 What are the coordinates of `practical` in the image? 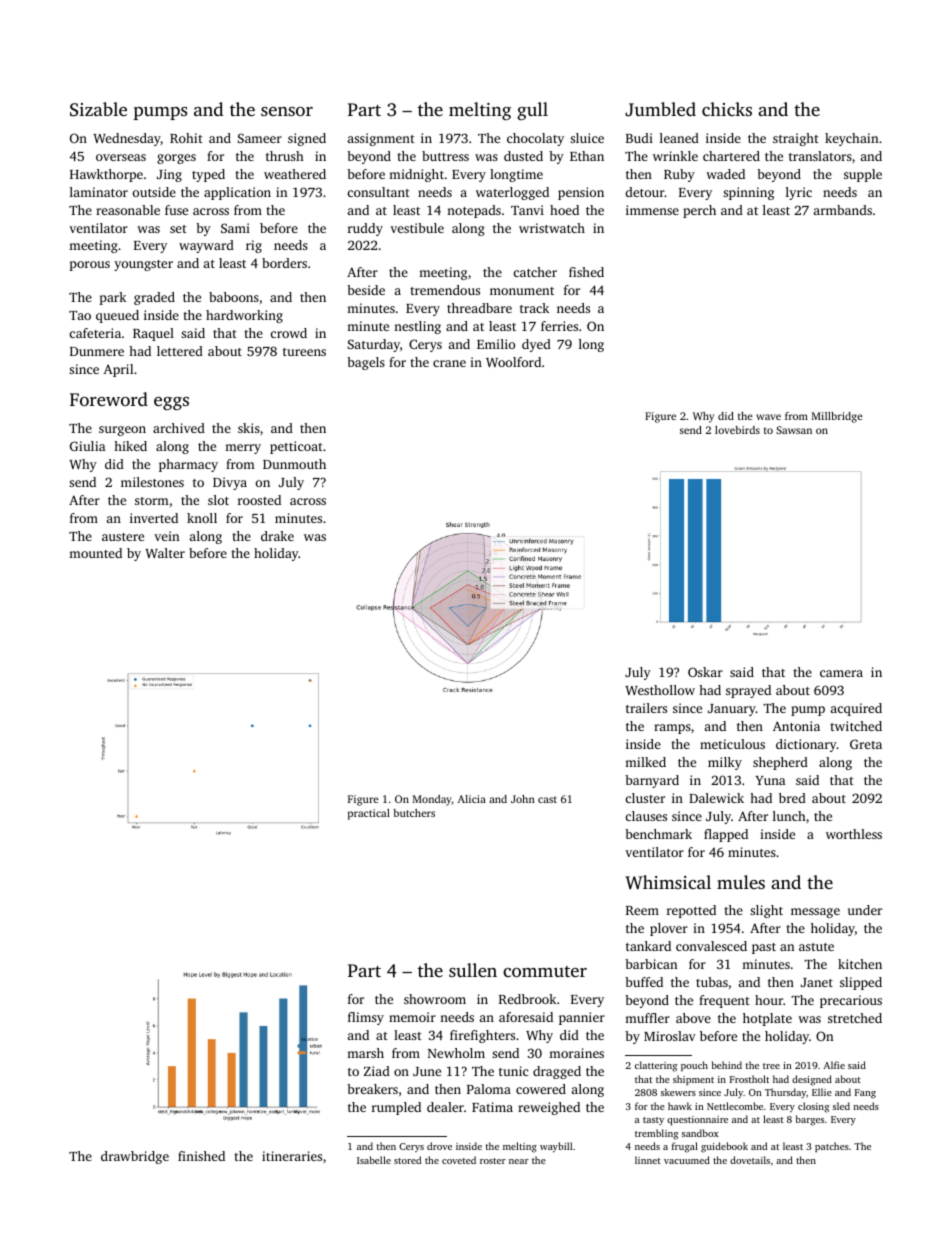 It's located at (369, 814).
